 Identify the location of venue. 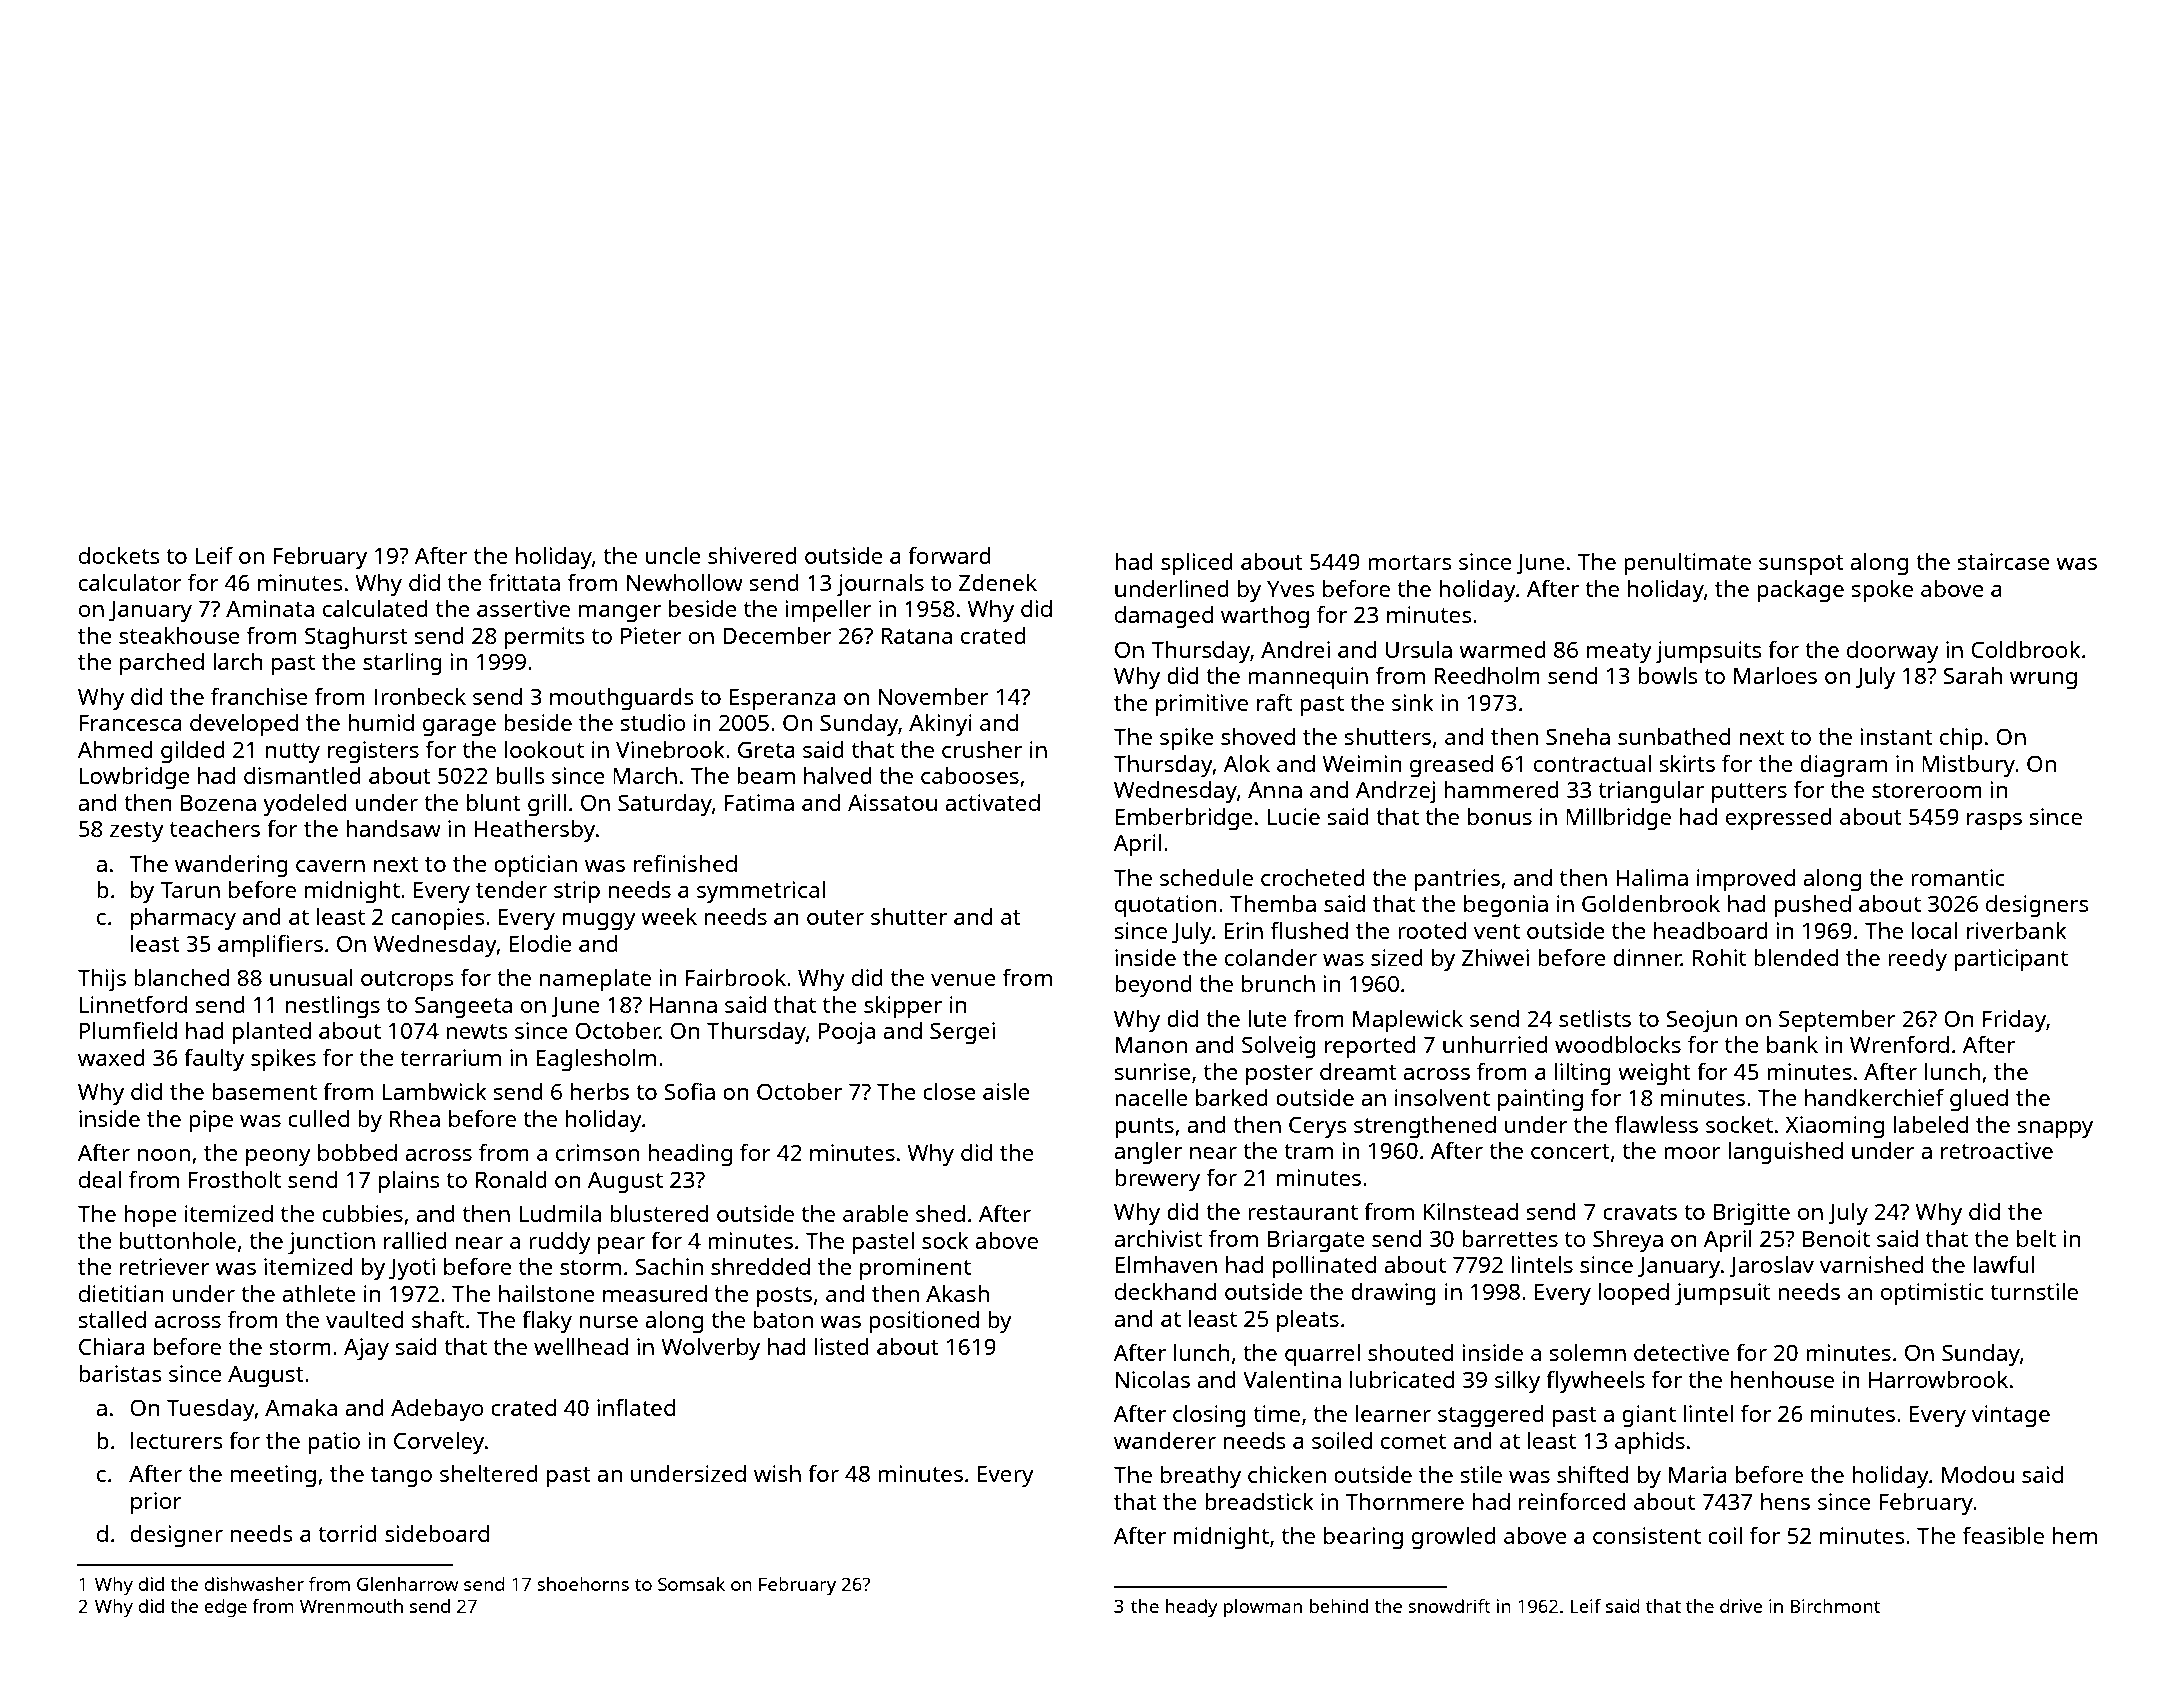
(963, 980).
